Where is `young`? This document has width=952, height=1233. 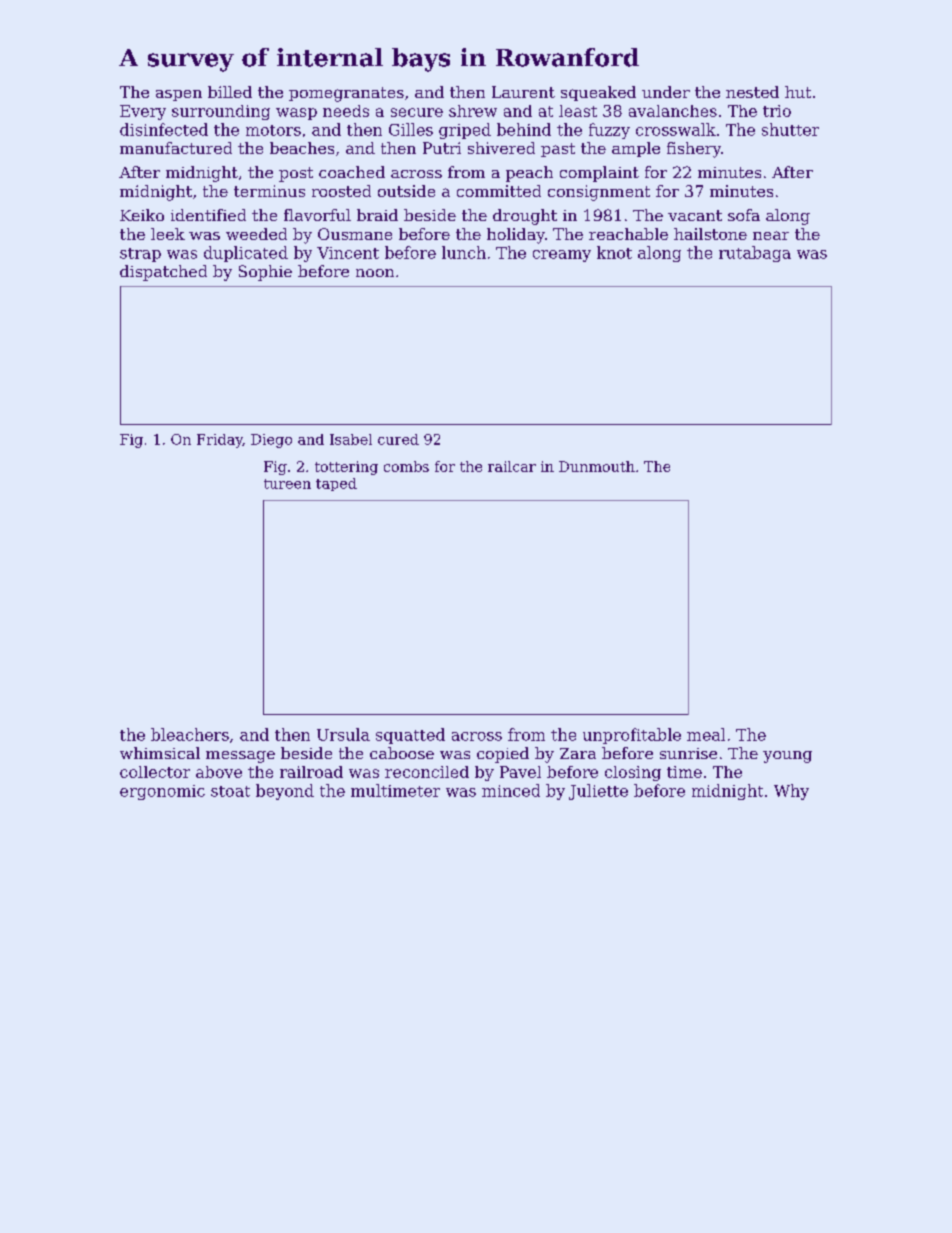 young is located at coordinates (787, 757).
